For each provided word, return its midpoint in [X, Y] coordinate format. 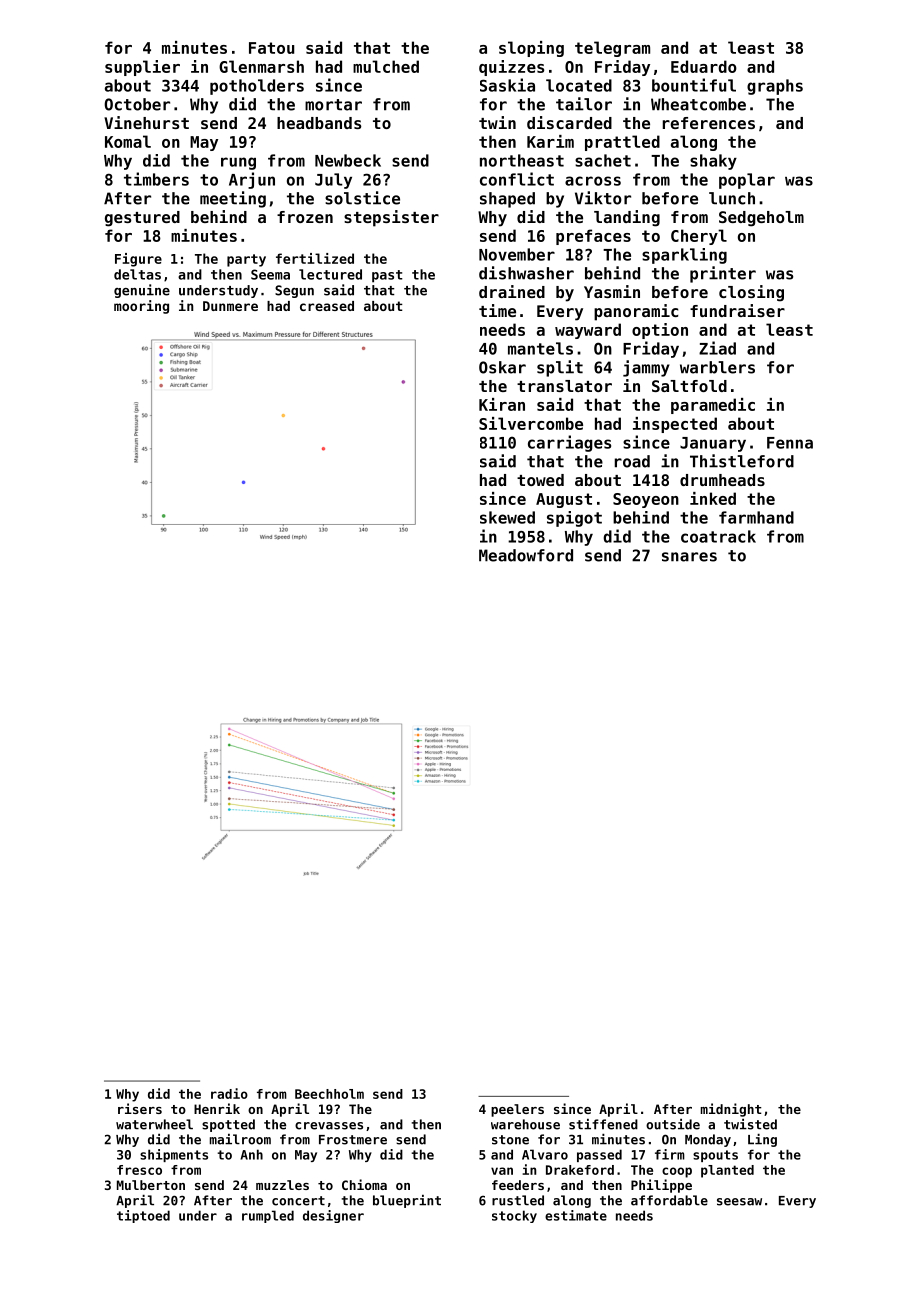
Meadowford [526, 555]
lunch [732, 198]
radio [229, 1093]
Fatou [271, 48]
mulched [386, 66]
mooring [141, 307]
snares [689, 557]
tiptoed [143, 1216]
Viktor [603, 198]
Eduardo [704, 66]
